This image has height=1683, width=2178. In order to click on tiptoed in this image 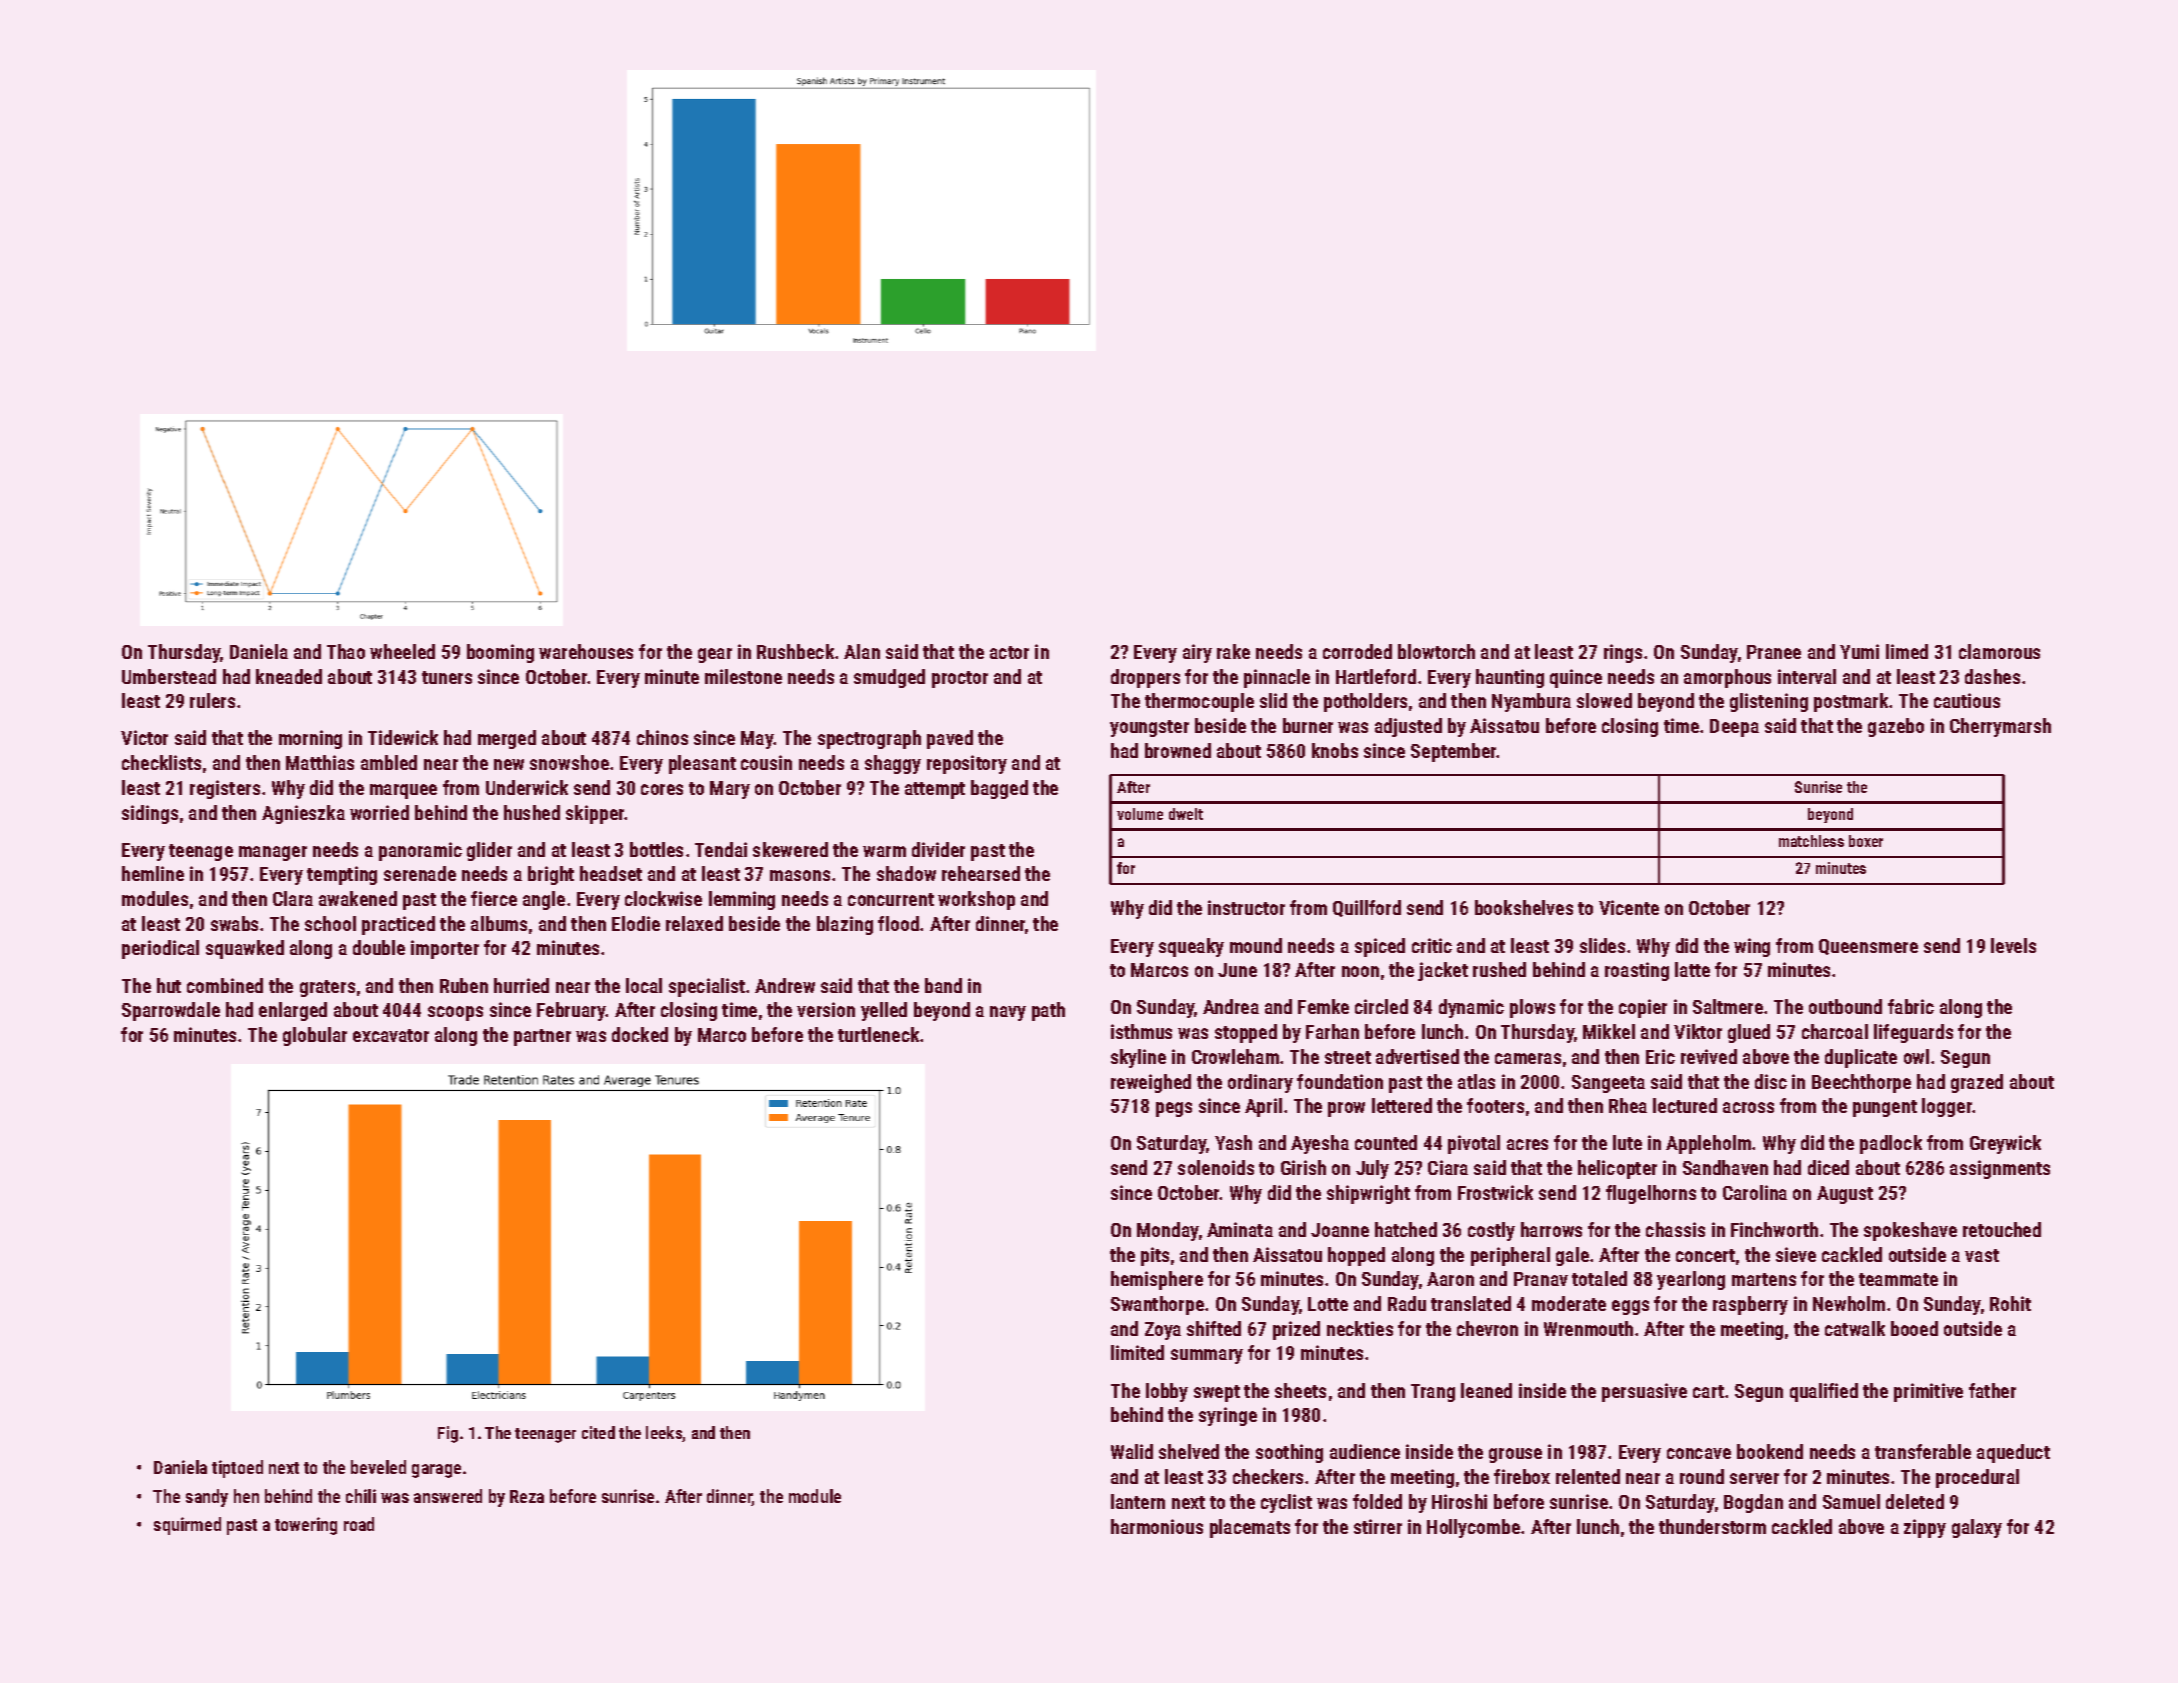, I will do `click(237, 1469)`.
